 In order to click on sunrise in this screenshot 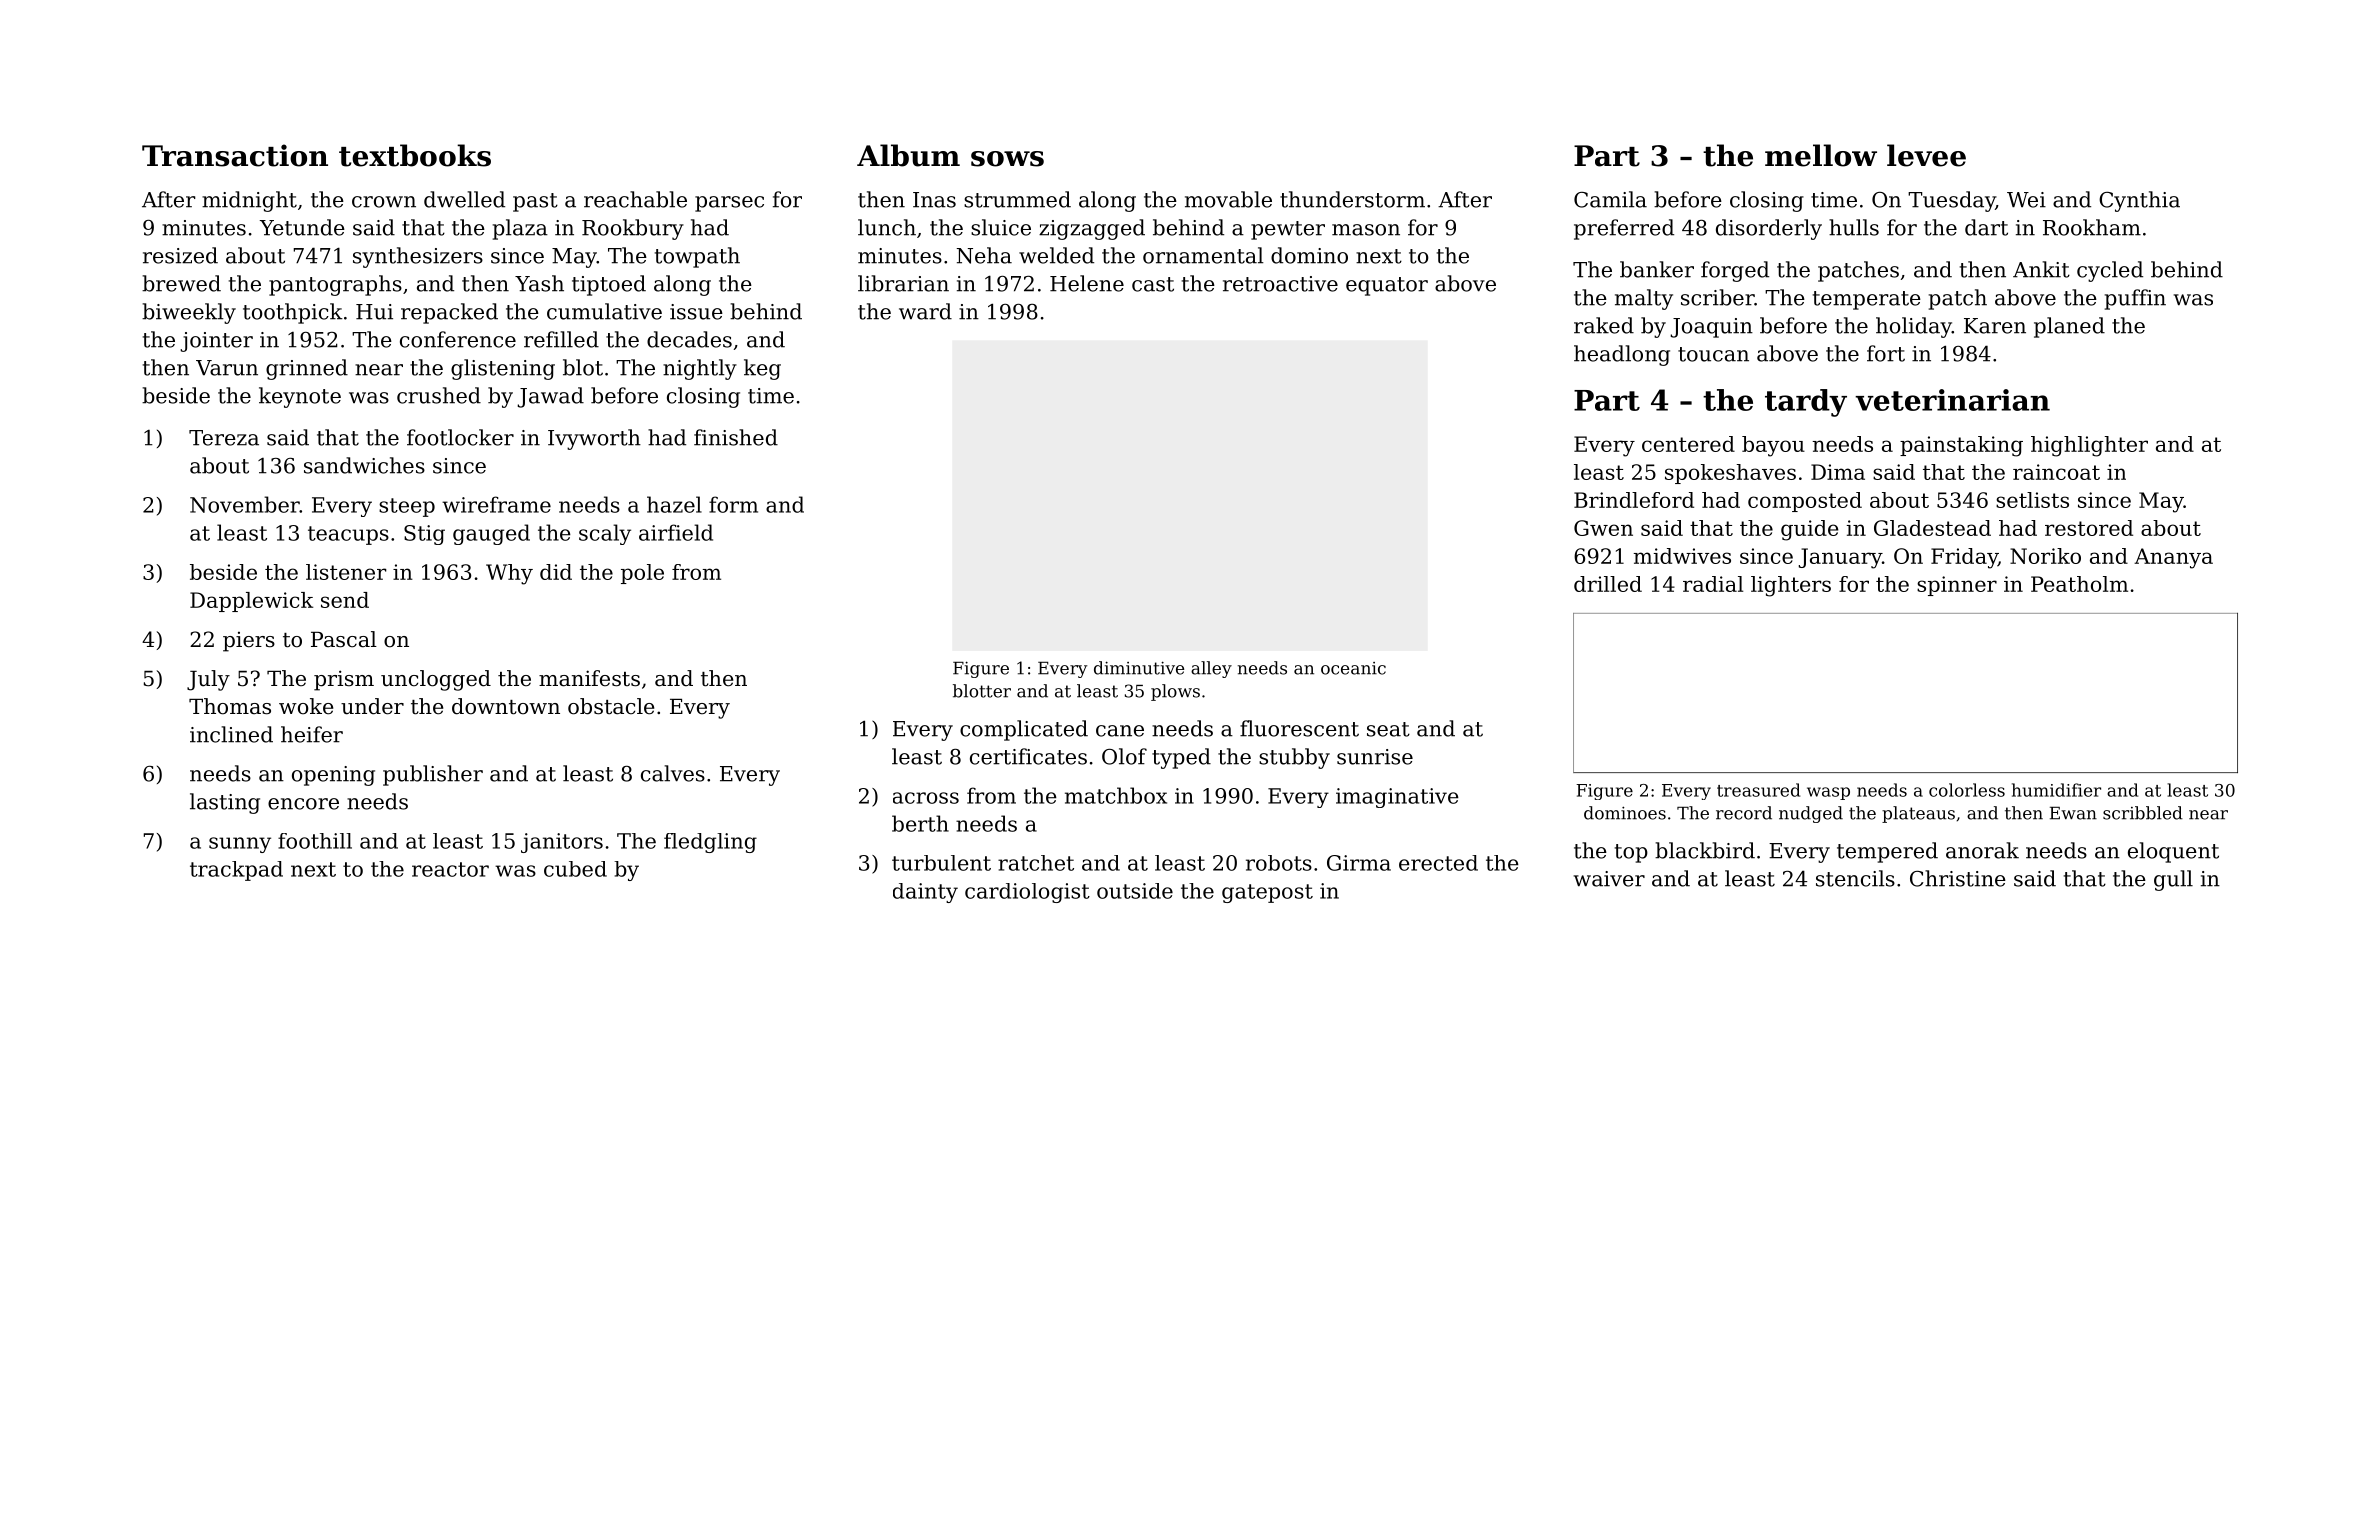, I will do `click(1375, 757)`.
